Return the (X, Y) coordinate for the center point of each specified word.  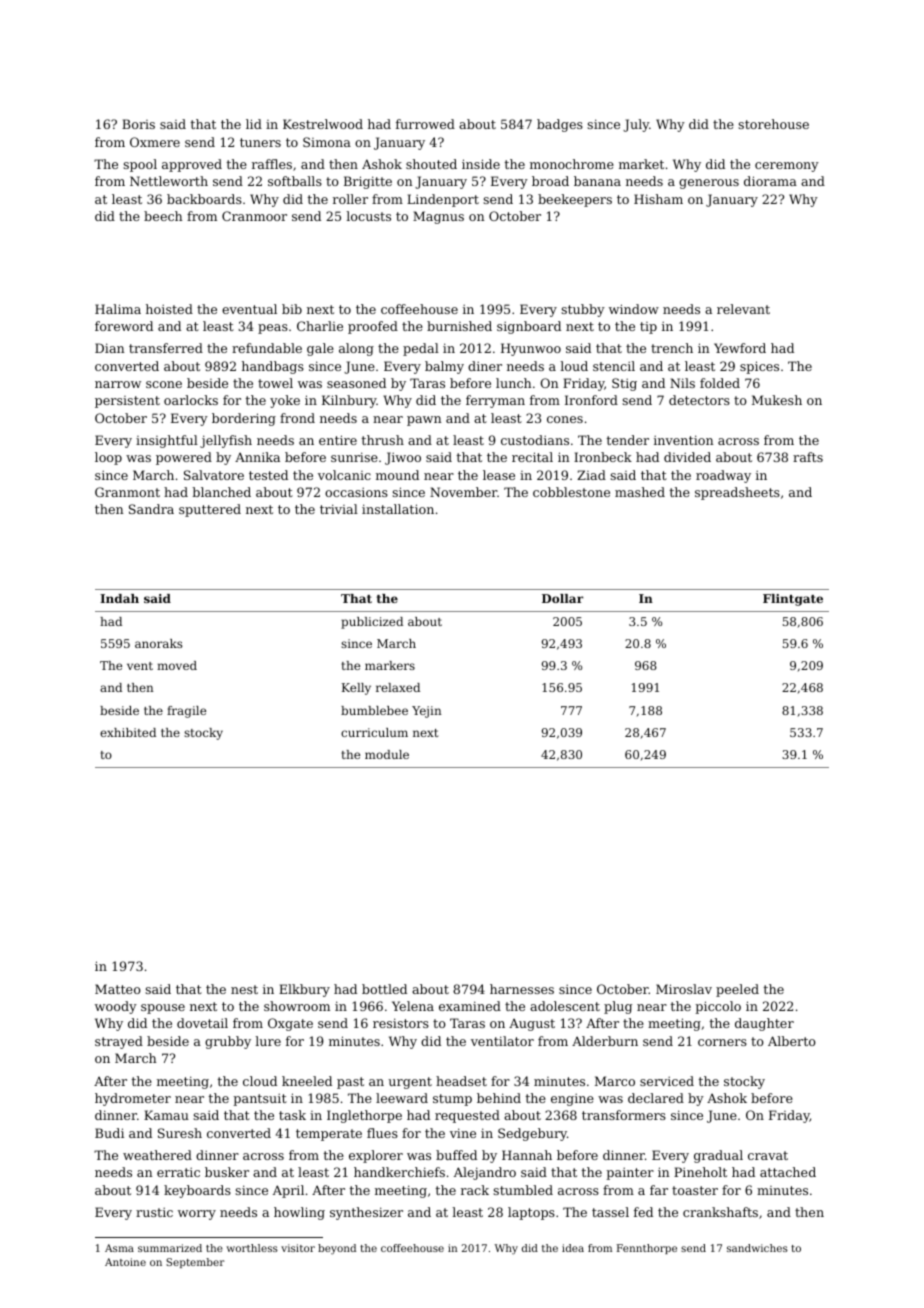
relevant (743, 309)
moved (177, 665)
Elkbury (304, 990)
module (387, 754)
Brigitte (368, 182)
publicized (372, 623)
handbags (273, 367)
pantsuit (260, 1100)
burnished (459, 326)
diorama (770, 181)
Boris (138, 124)
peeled (737, 990)
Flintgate (793, 600)
